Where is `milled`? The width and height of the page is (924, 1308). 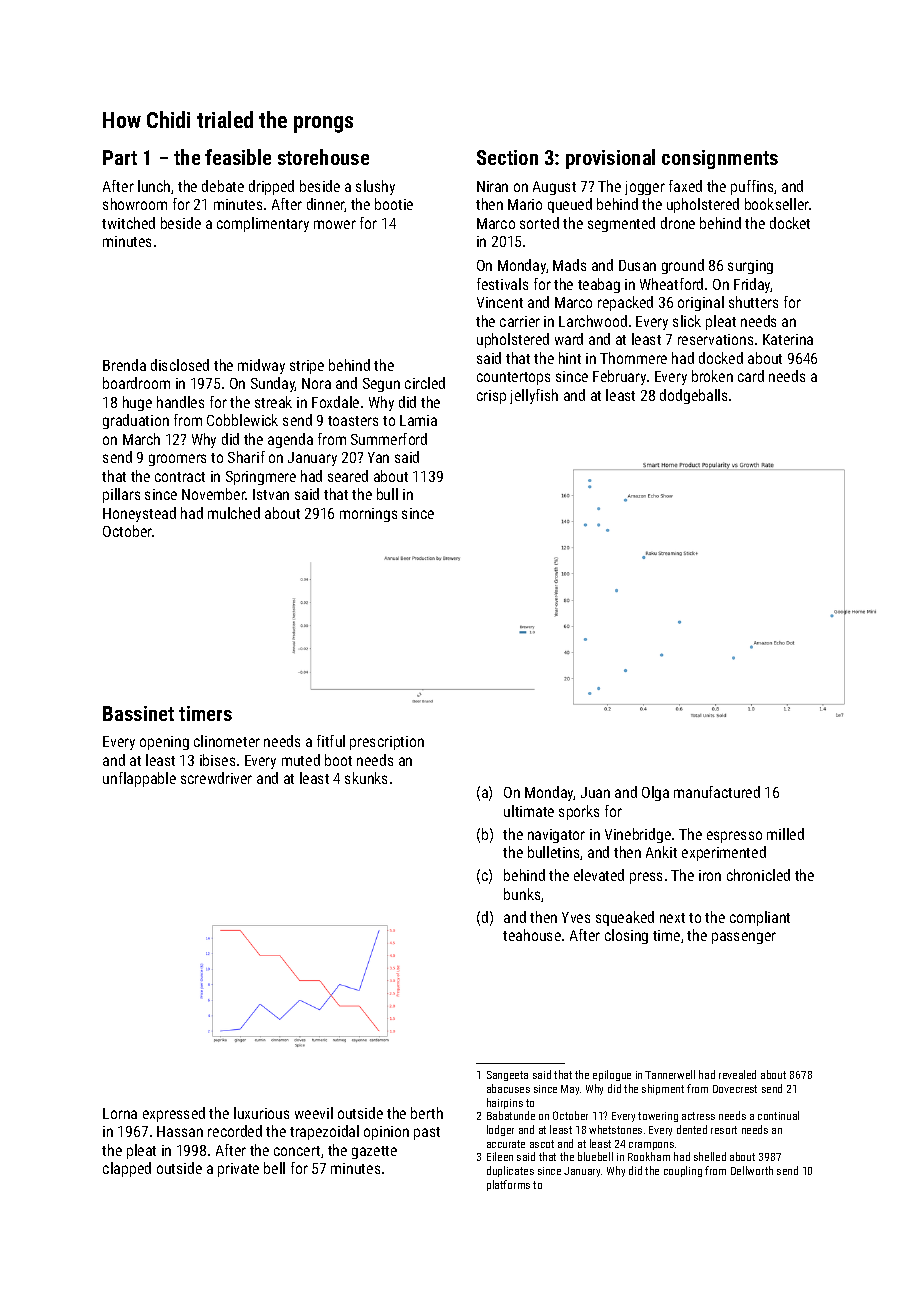
milled is located at coordinates (785, 834).
